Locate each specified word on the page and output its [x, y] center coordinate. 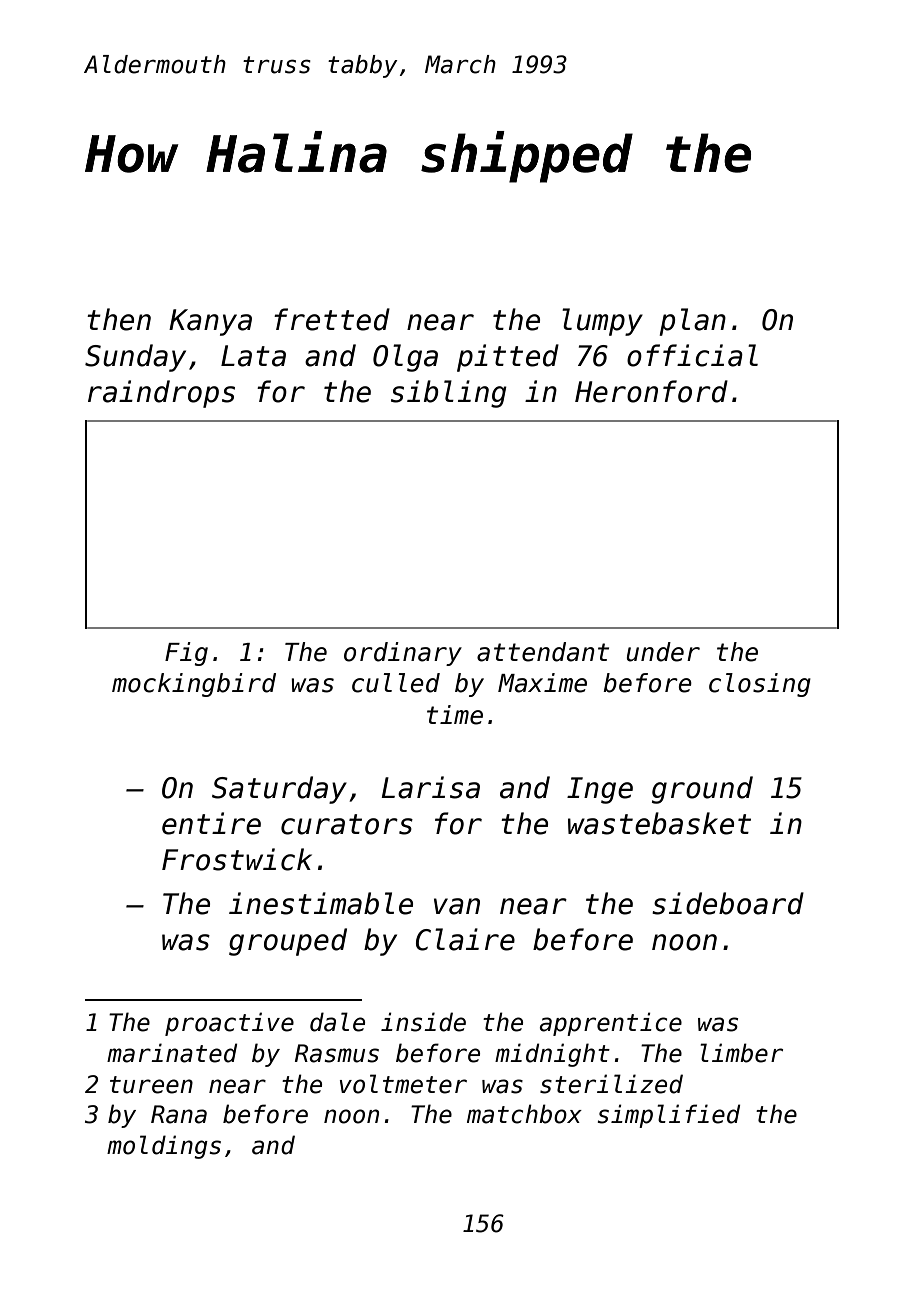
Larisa [430, 787]
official [692, 355]
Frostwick [237, 859]
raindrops [161, 394]
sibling [449, 394]
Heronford [651, 391]
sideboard [728, 903]
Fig [186, 654]
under [663, 652]
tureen [151, 1085]
